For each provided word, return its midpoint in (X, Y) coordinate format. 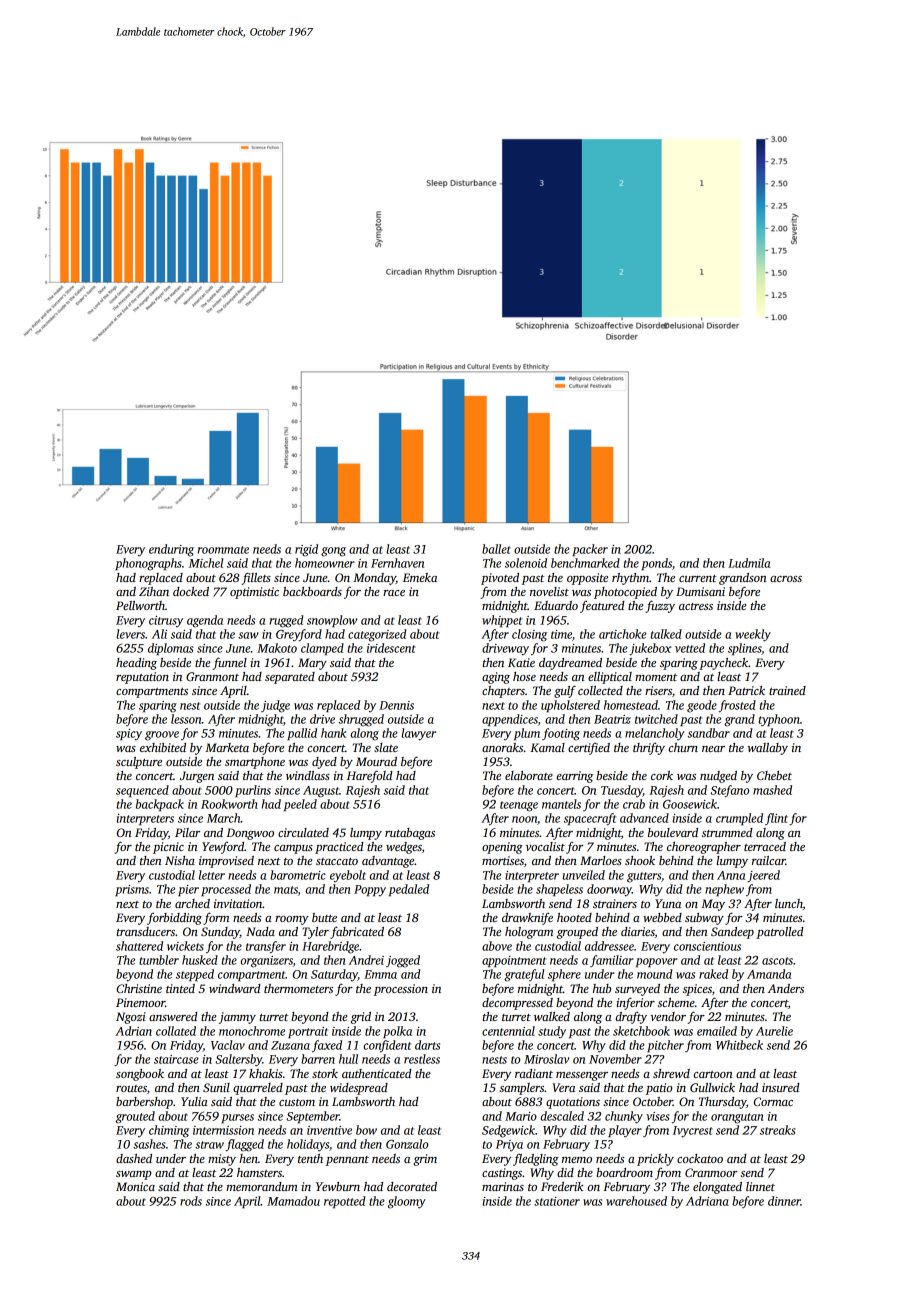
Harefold (370, 776)
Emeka (420, 577)
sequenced (142, 791)
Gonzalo (407, 1144)
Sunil (216, 1087)
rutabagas (410, 834)
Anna (731, 875)
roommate (223, 550)
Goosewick (690, 804)
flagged (245, 1145)
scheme (676, 1002)
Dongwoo (250, 834)
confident (387, 1046)
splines (744, 649)
